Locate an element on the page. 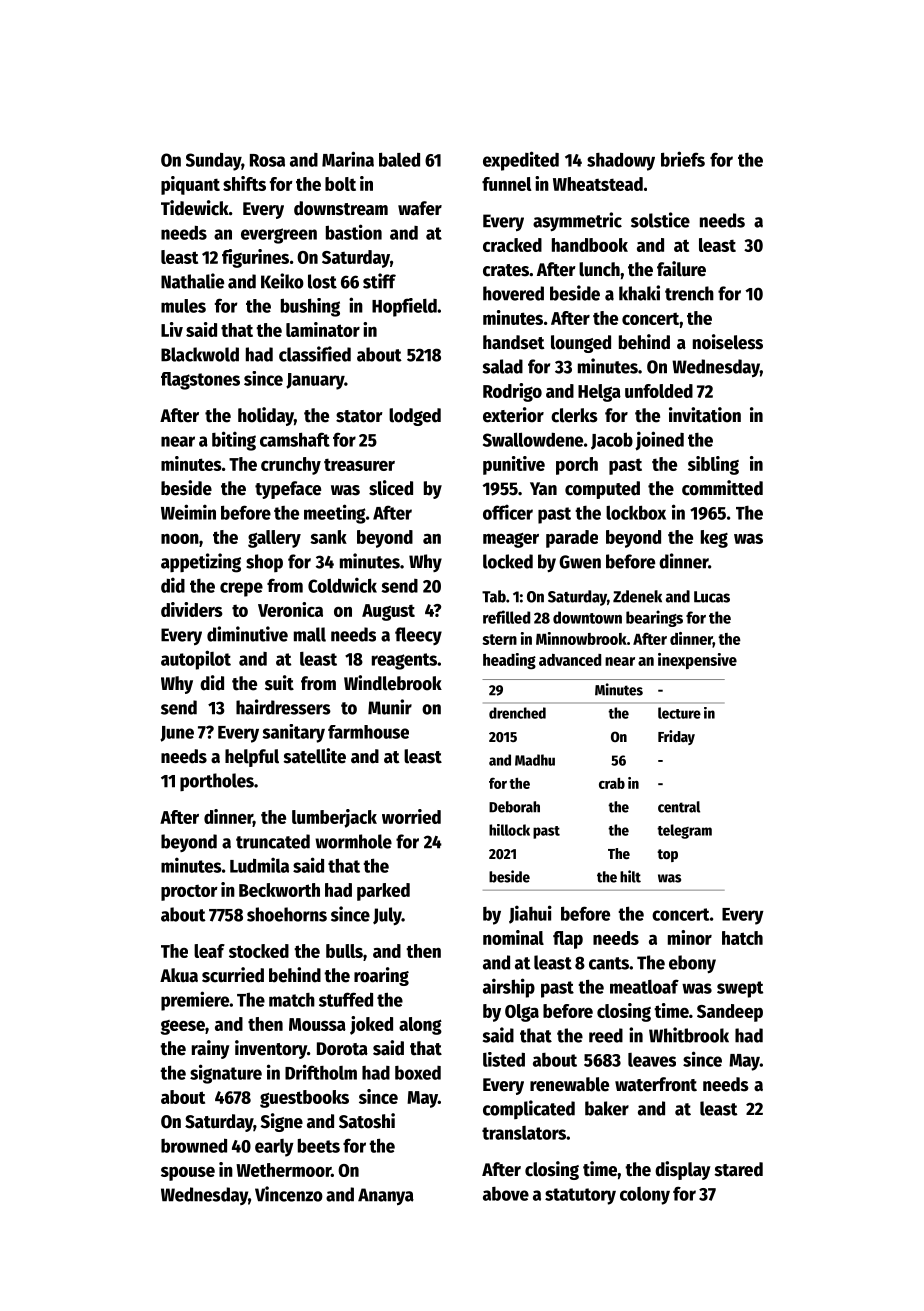  baled is located at coordinates (399, 159).
